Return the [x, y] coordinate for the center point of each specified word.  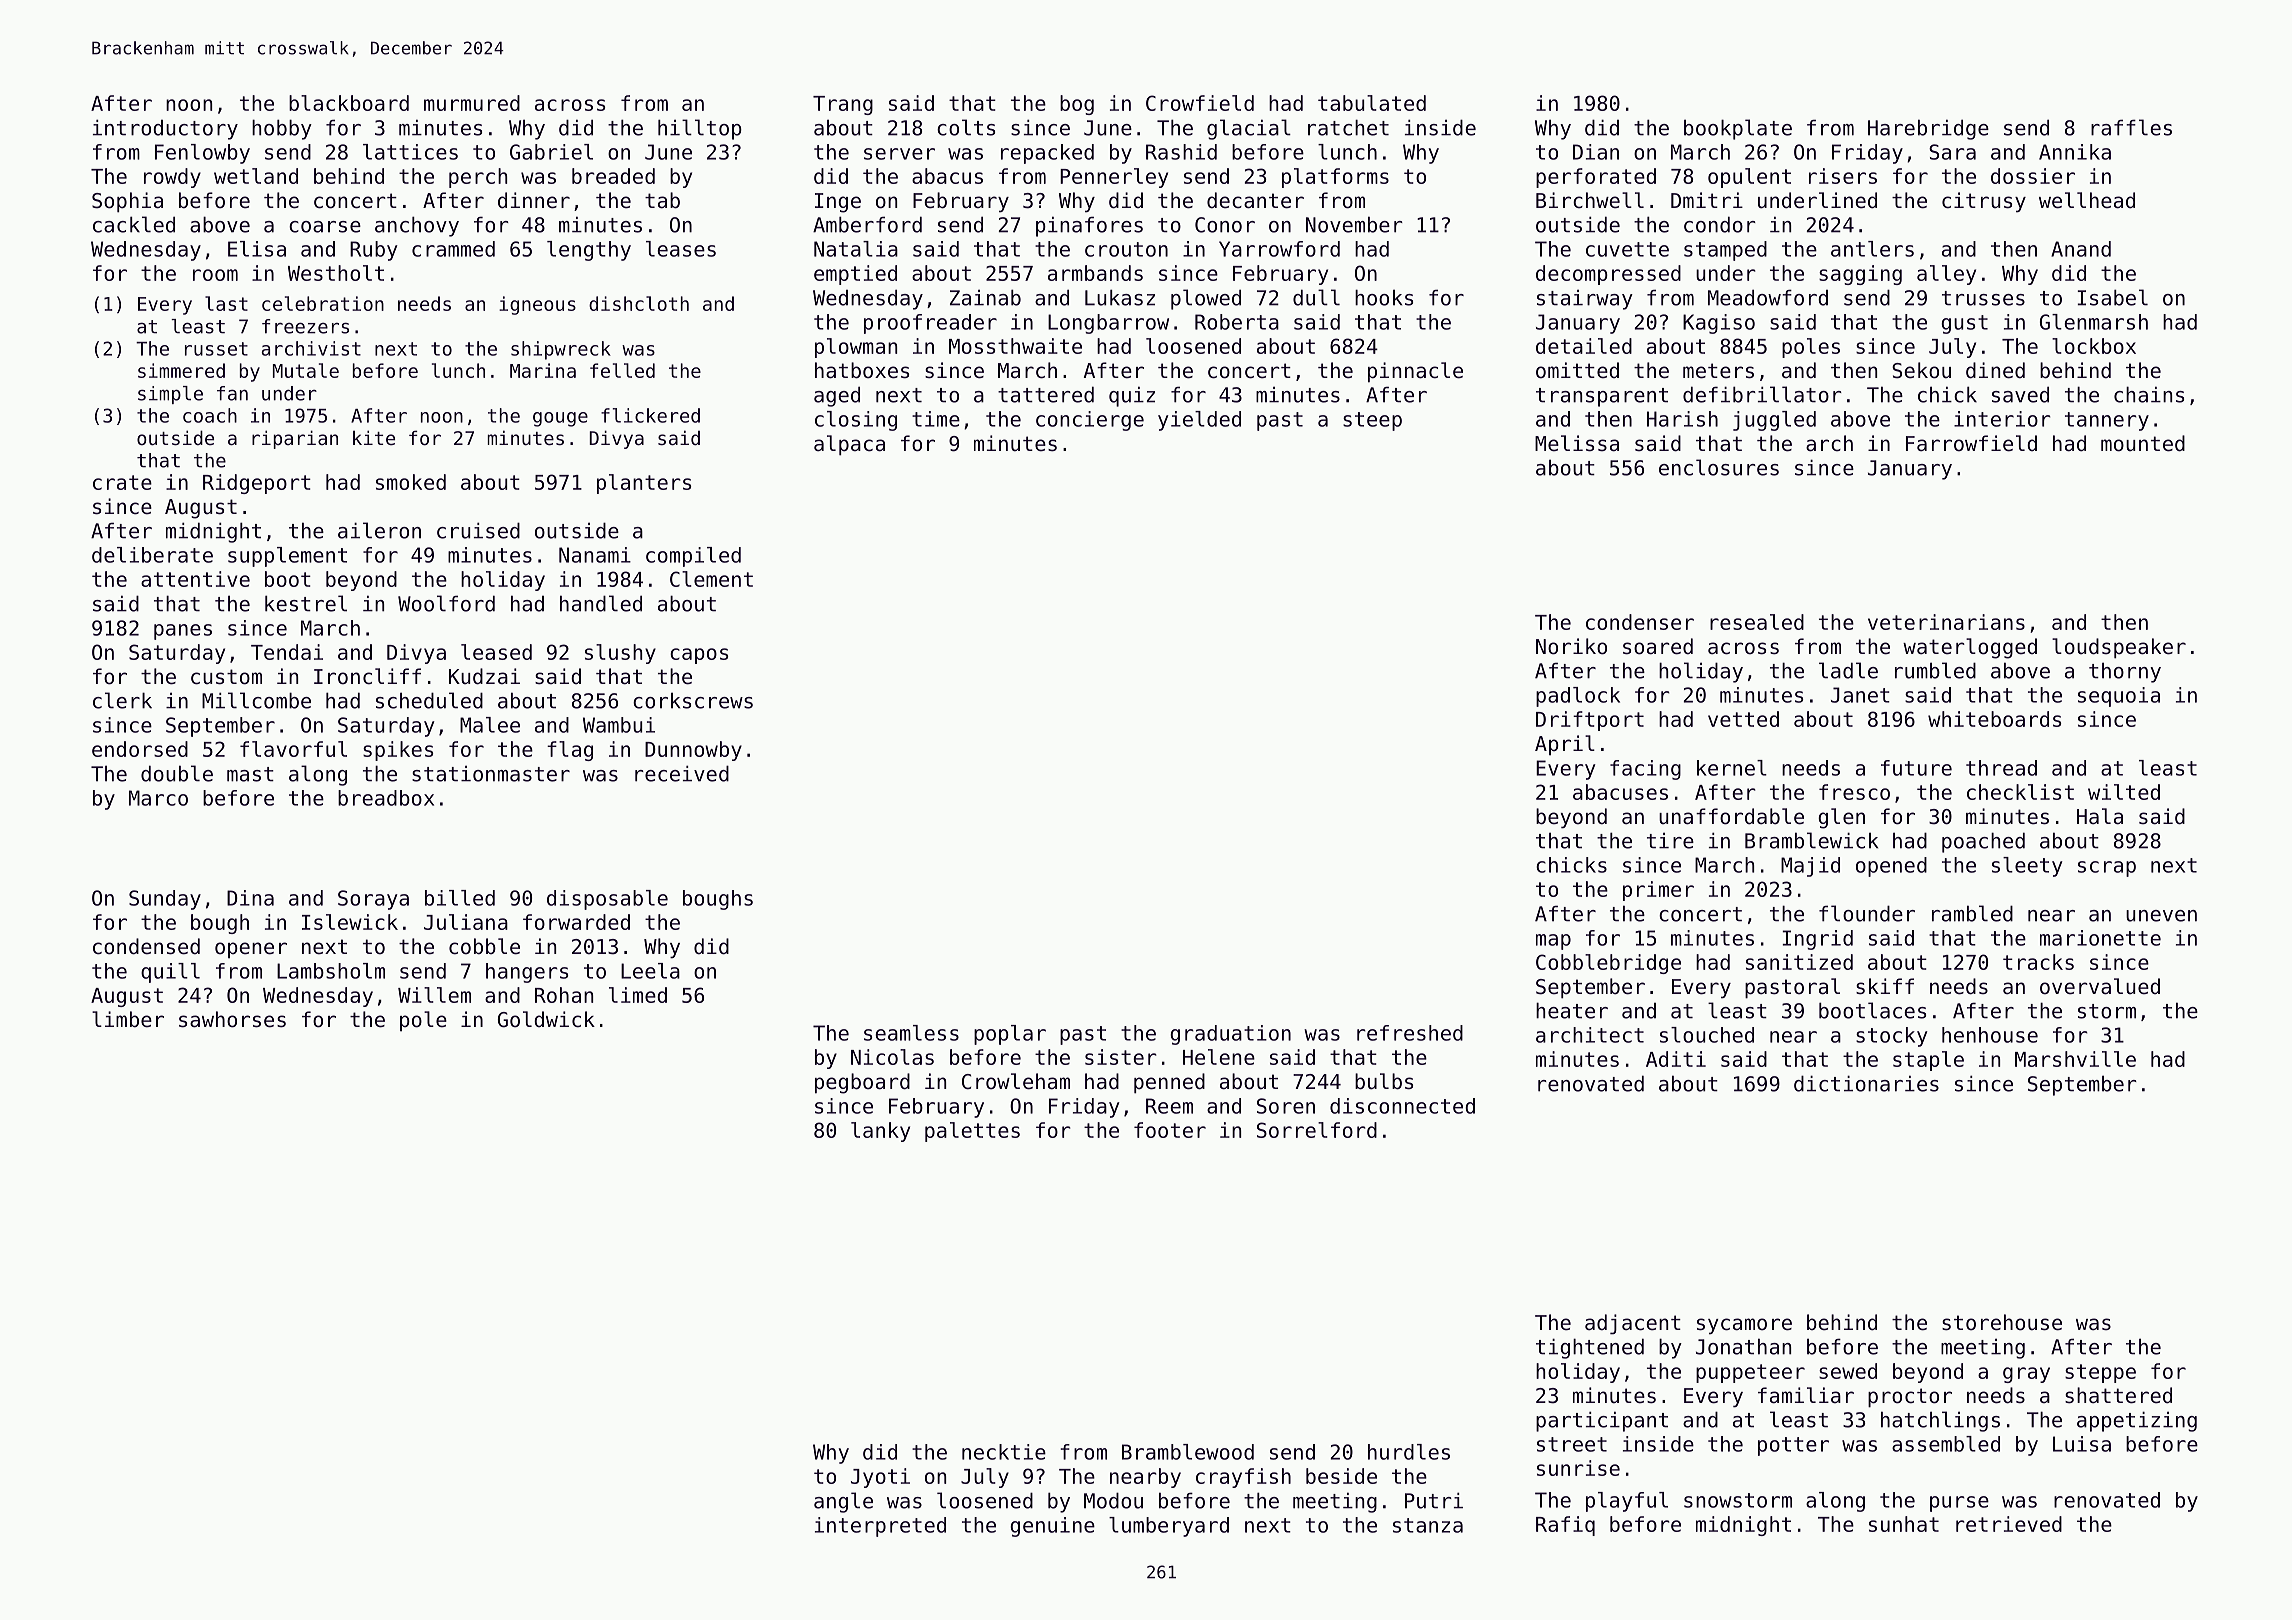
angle [843, 1502]
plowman [856, 348]
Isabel [2112, 297]
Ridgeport [257, 484]
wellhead [2087, 200]
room [215, 275]
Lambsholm [331, 971]
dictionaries [1866, 1083]
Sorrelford [1317, 1130]
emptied [855, 275]
